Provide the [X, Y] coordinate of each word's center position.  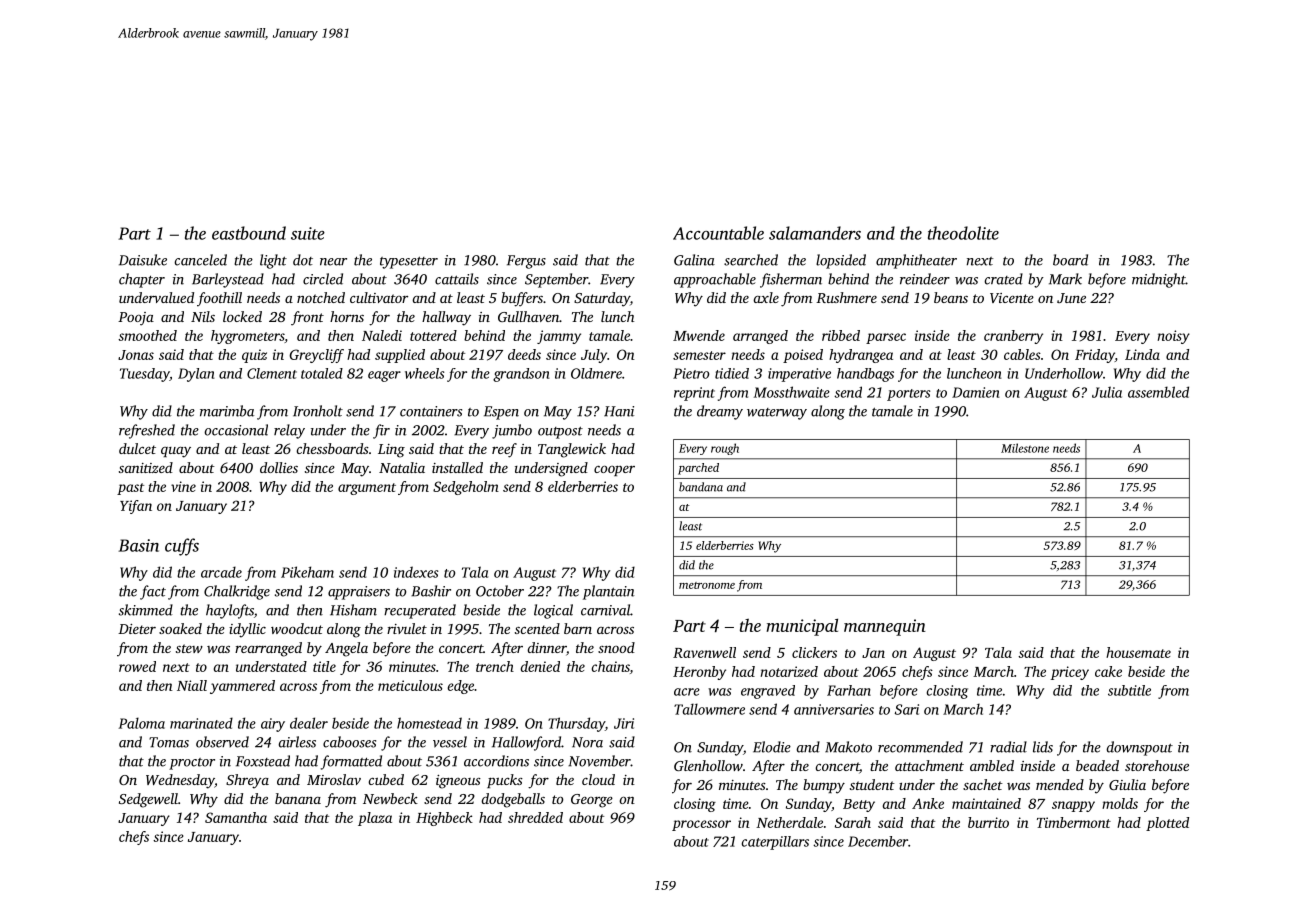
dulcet [137, 448]
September [556, 280]
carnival [605, 610]
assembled [1158, 392]
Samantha [236, 817]
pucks [505, 781]
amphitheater [916, 261]
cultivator [379, 297]
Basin [138, 545]
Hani [619, 411]
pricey [1070, 673]
